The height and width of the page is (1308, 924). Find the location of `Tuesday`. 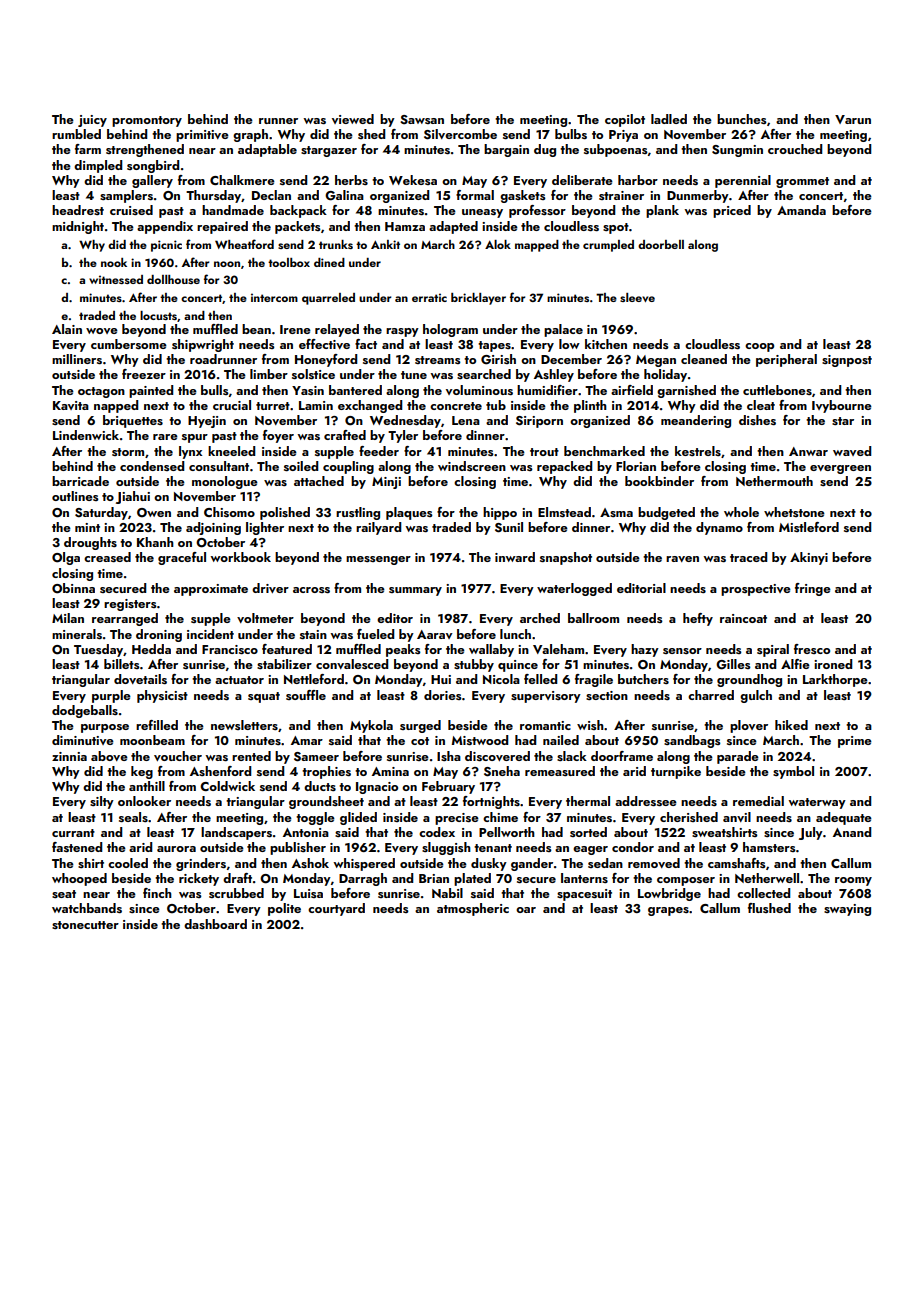

Tuesday is located at coordinates (99, 650).
